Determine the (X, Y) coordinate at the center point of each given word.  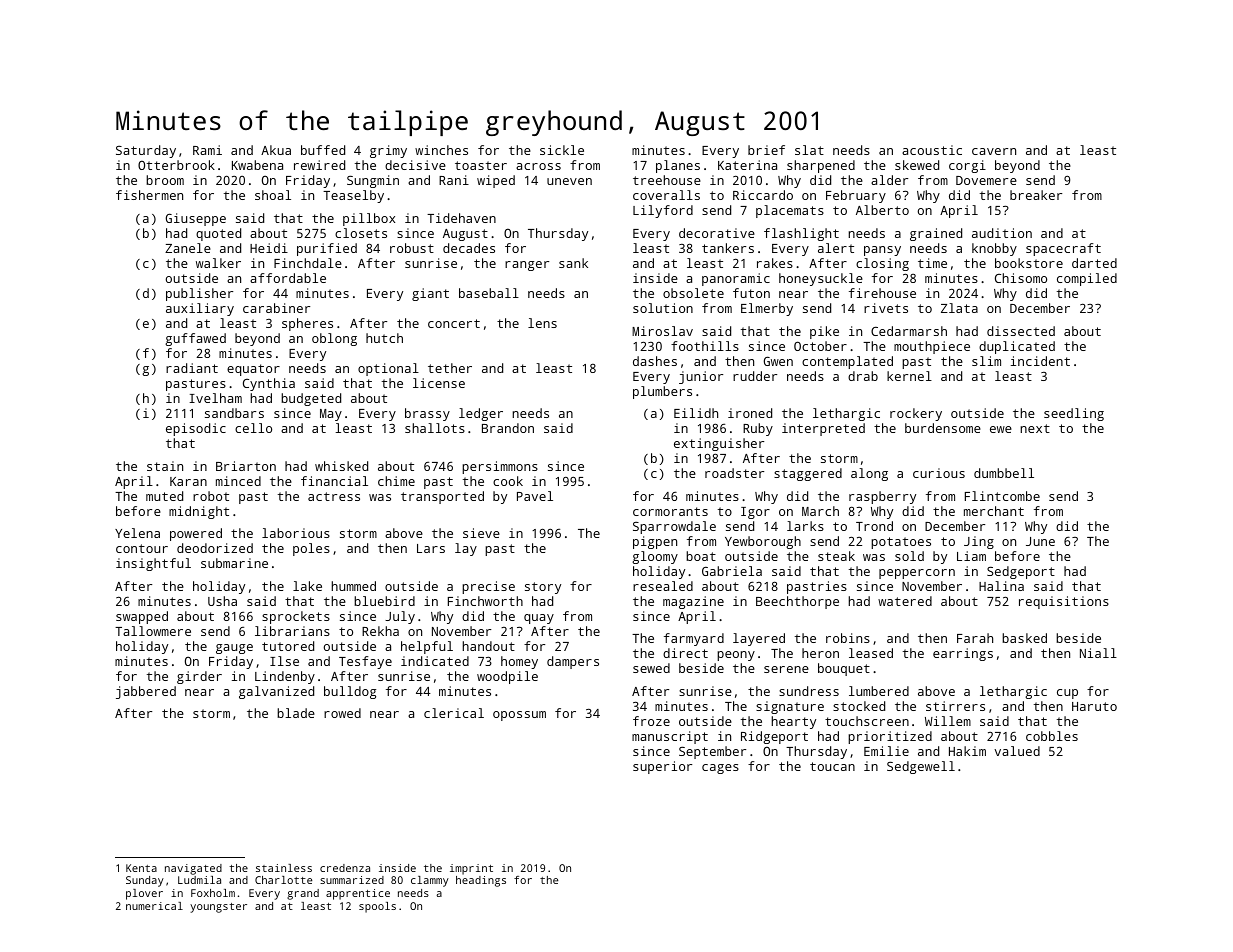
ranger (527, 266)
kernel (909, 376)
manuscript (670, 737)
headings (481, 881)
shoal (273, 195)
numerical (154, 906)
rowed (342, 713)
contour (142, 548)
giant (430, 294)
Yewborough (763, 542)
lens (542, 323)
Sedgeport (1021, 572)
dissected (1021, 331)
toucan (832, 766)
